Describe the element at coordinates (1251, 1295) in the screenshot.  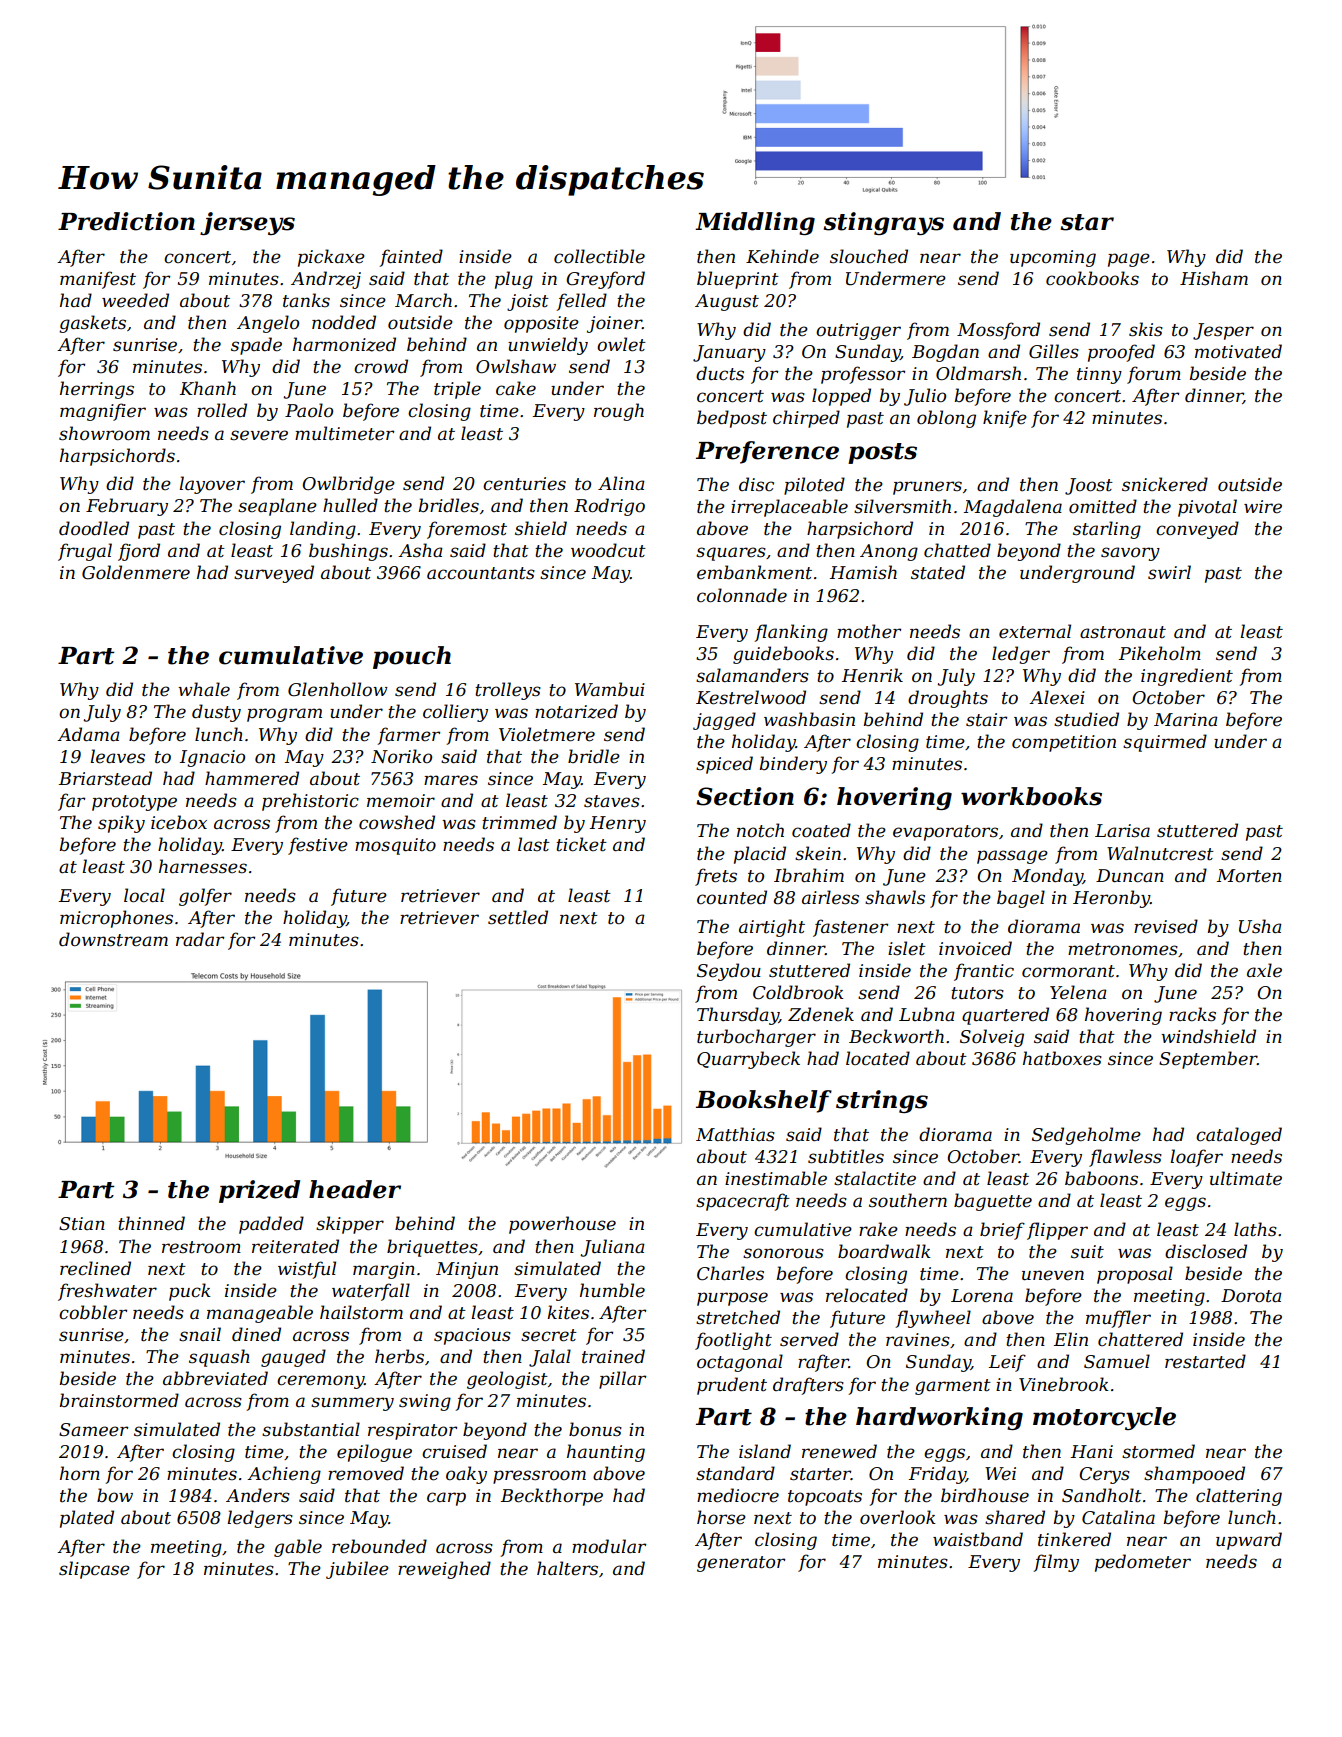
I see `Dorota` at that location.
